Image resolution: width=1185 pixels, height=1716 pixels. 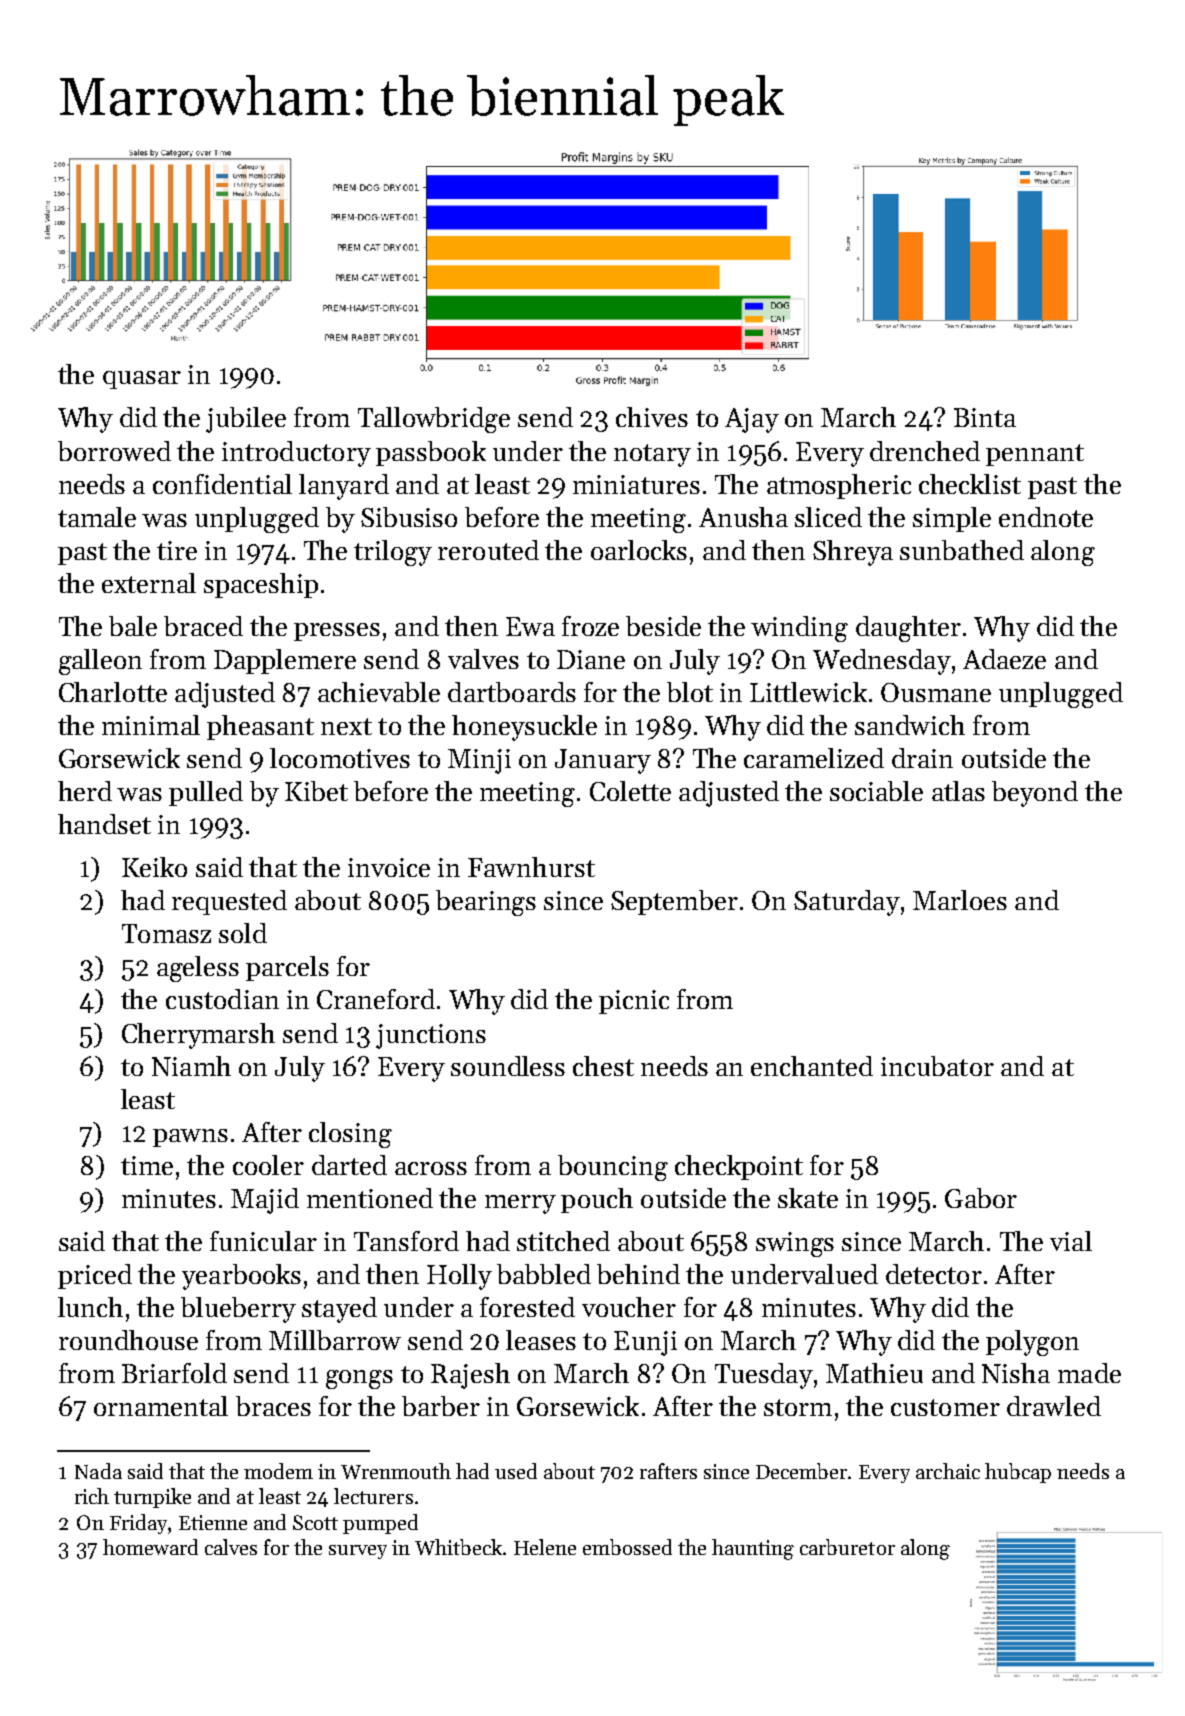 What do you see at coordinates (874, 1373) in the document?
I see `Mathieu` at bounding box center [874, 1373].
